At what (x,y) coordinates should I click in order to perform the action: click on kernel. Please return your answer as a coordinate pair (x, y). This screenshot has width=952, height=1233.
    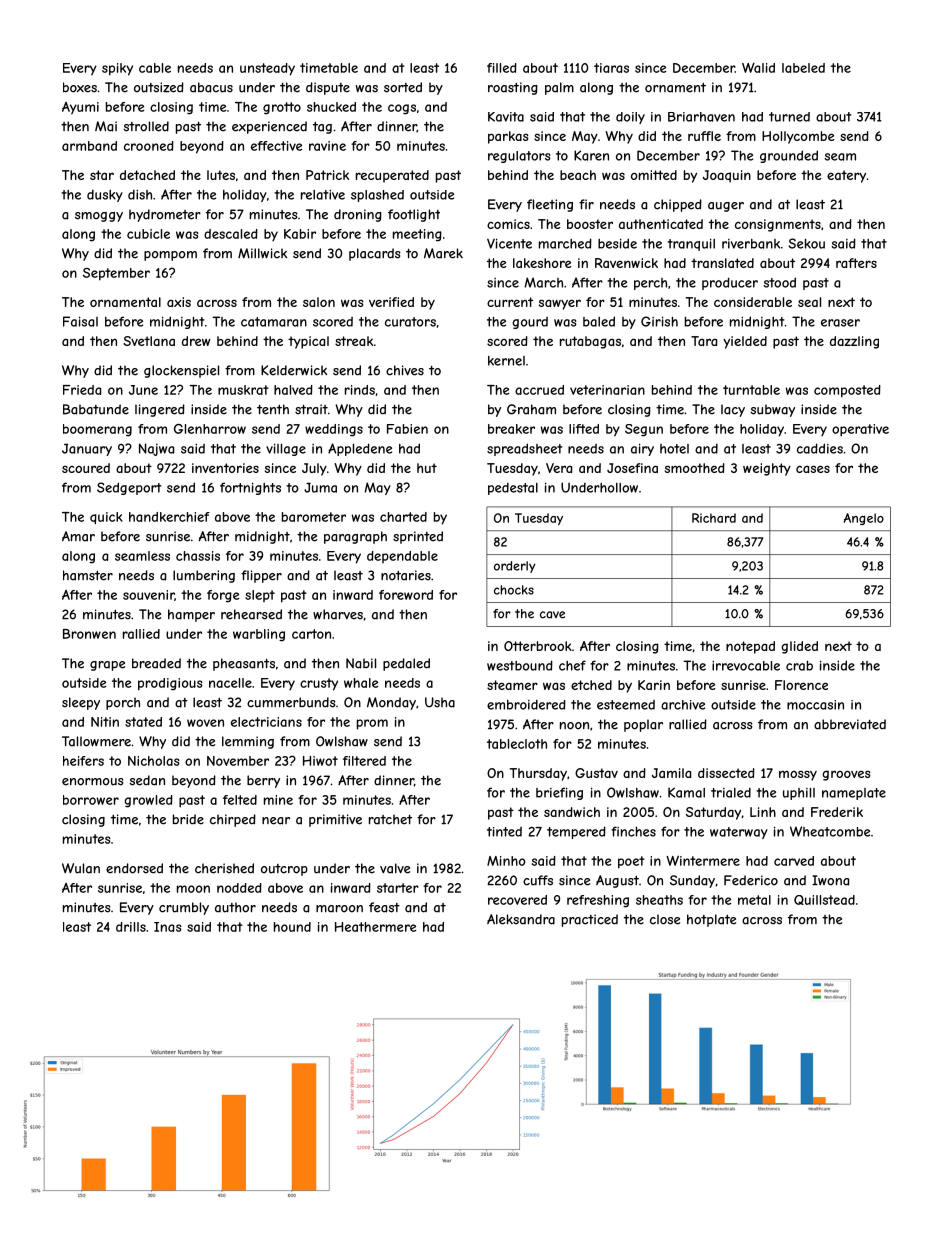
    Looking at the image, I should click on (506, 361).
